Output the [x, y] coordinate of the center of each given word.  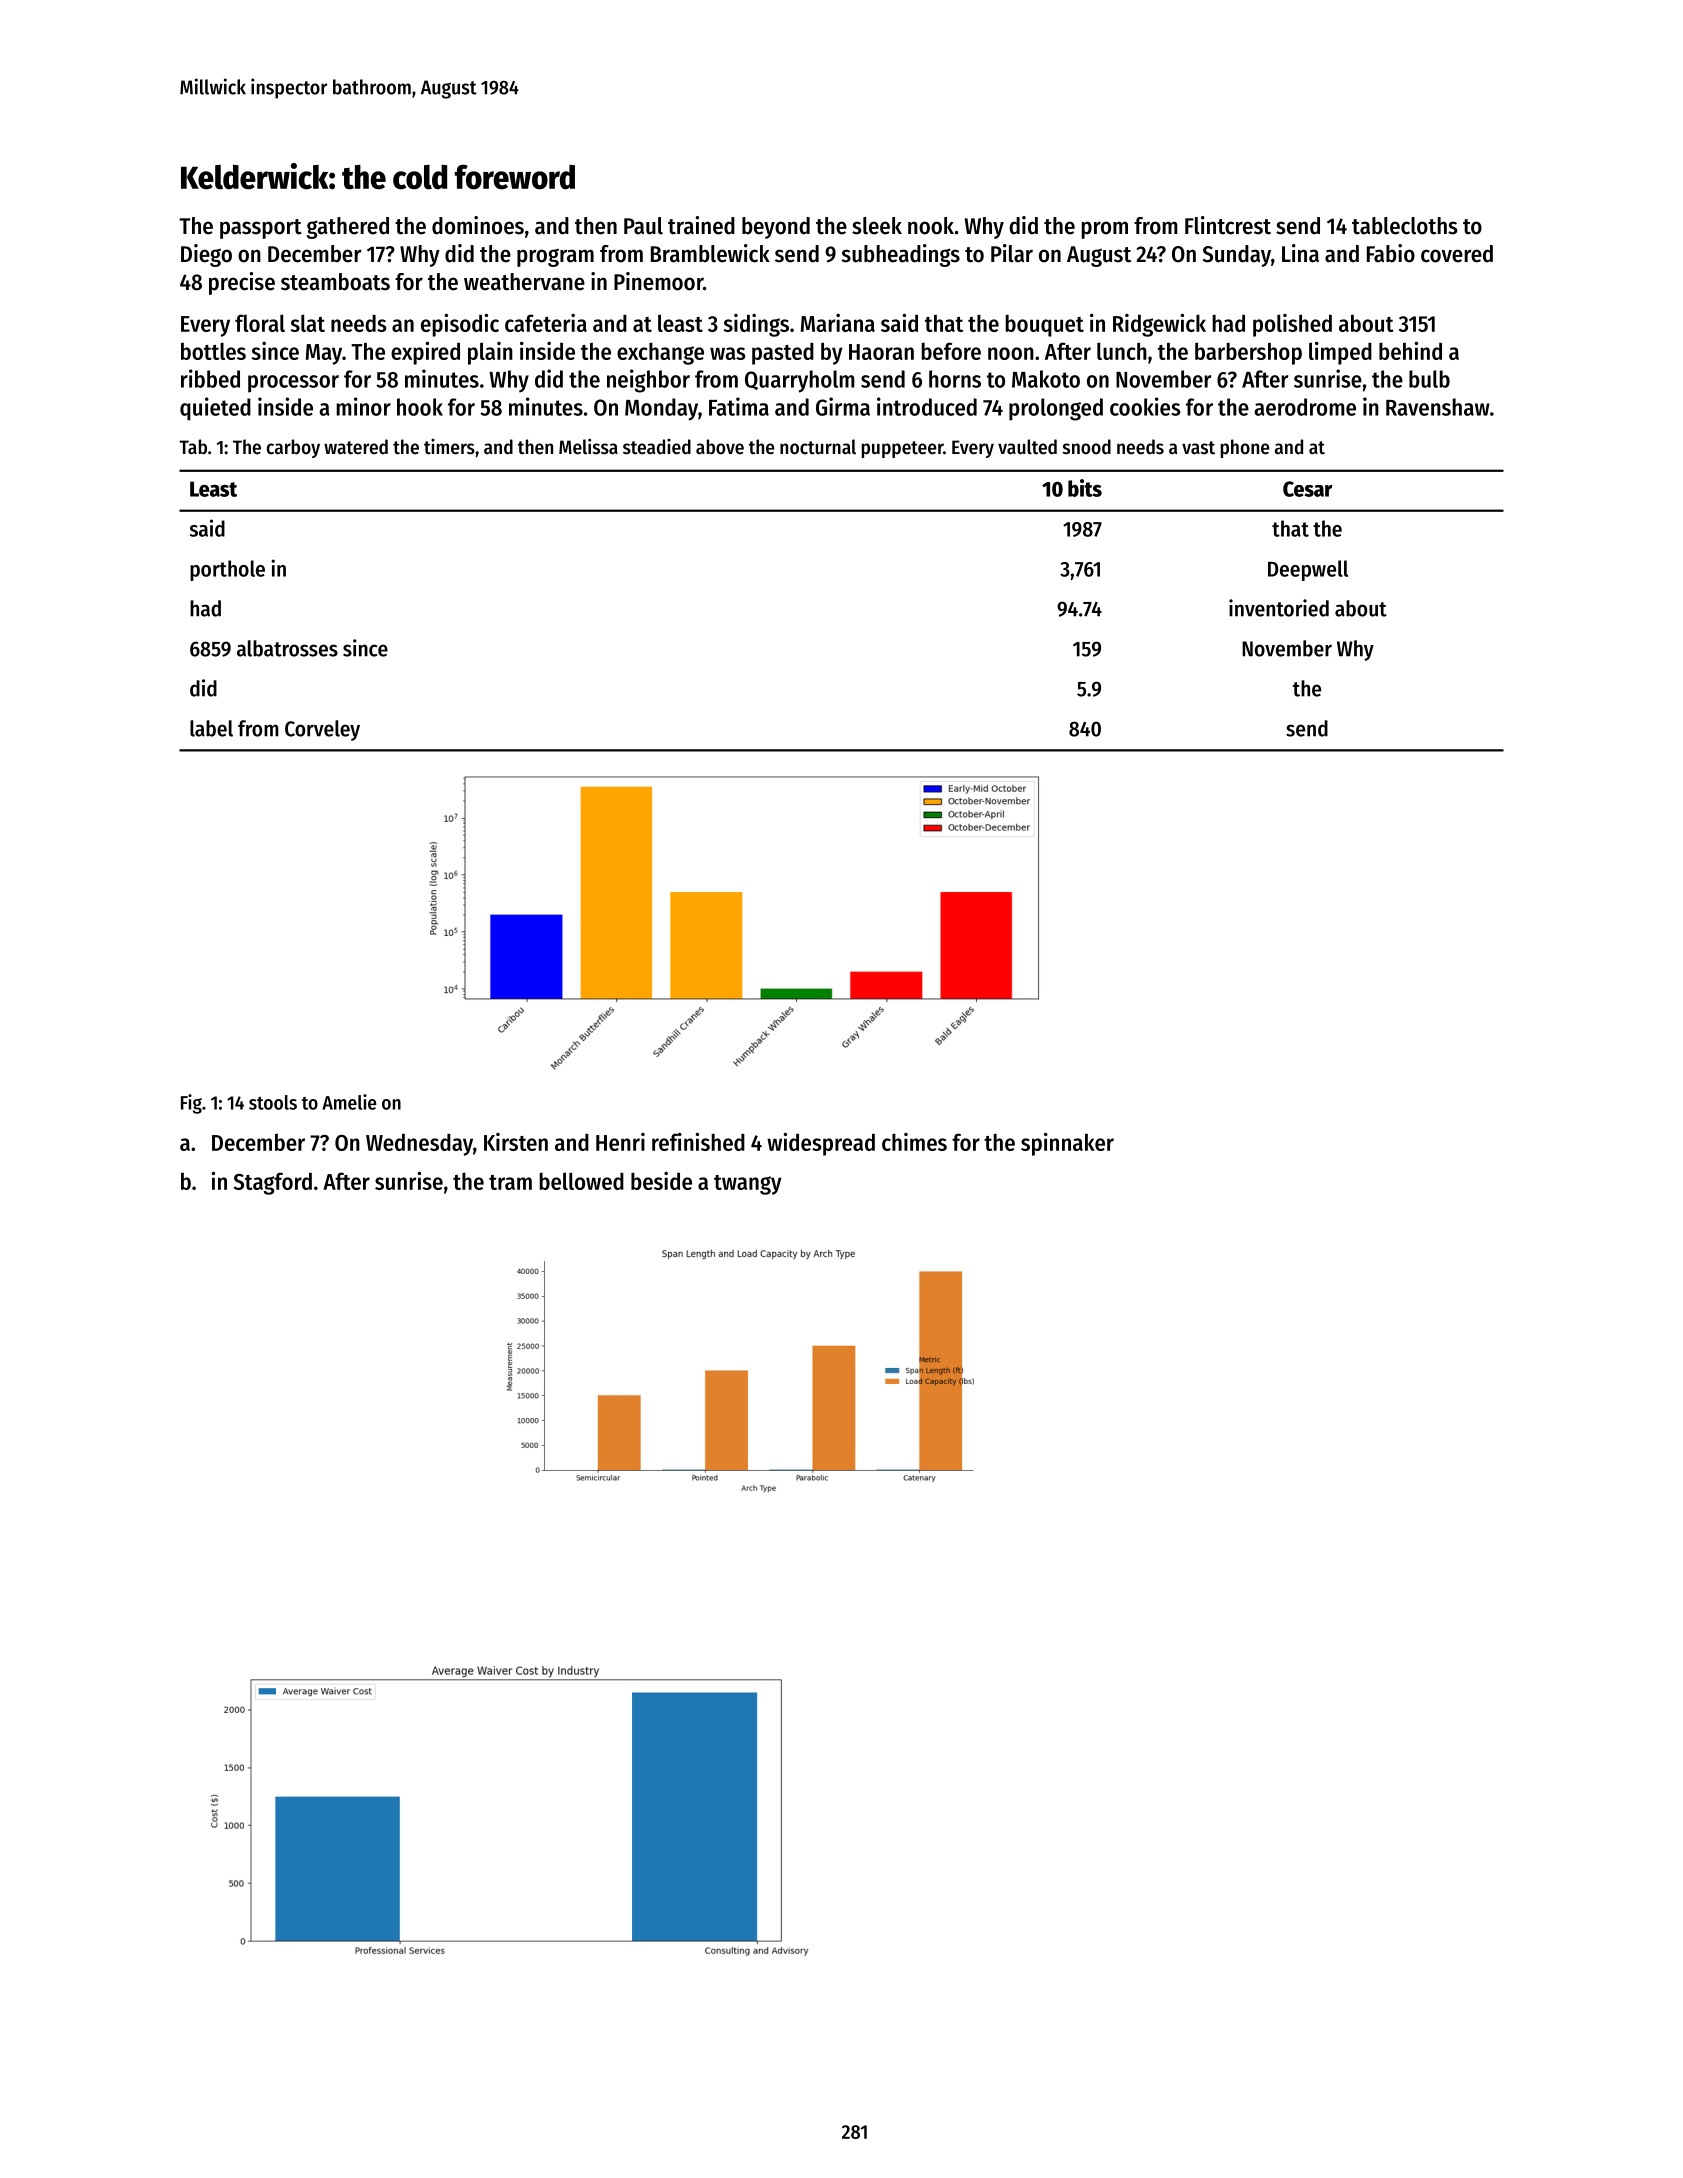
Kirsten [516, 1142]
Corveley [322, 730]
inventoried [1279, 608]
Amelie [349, 1102]
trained [701, 225]
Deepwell [1308, 570]
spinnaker [1067, 1144]
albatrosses [287, 648]
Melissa [588, 446]
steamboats [335, 282]
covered [1457, 254]
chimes [914, 1142]
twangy [748, 1185]
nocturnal [818, 447]
